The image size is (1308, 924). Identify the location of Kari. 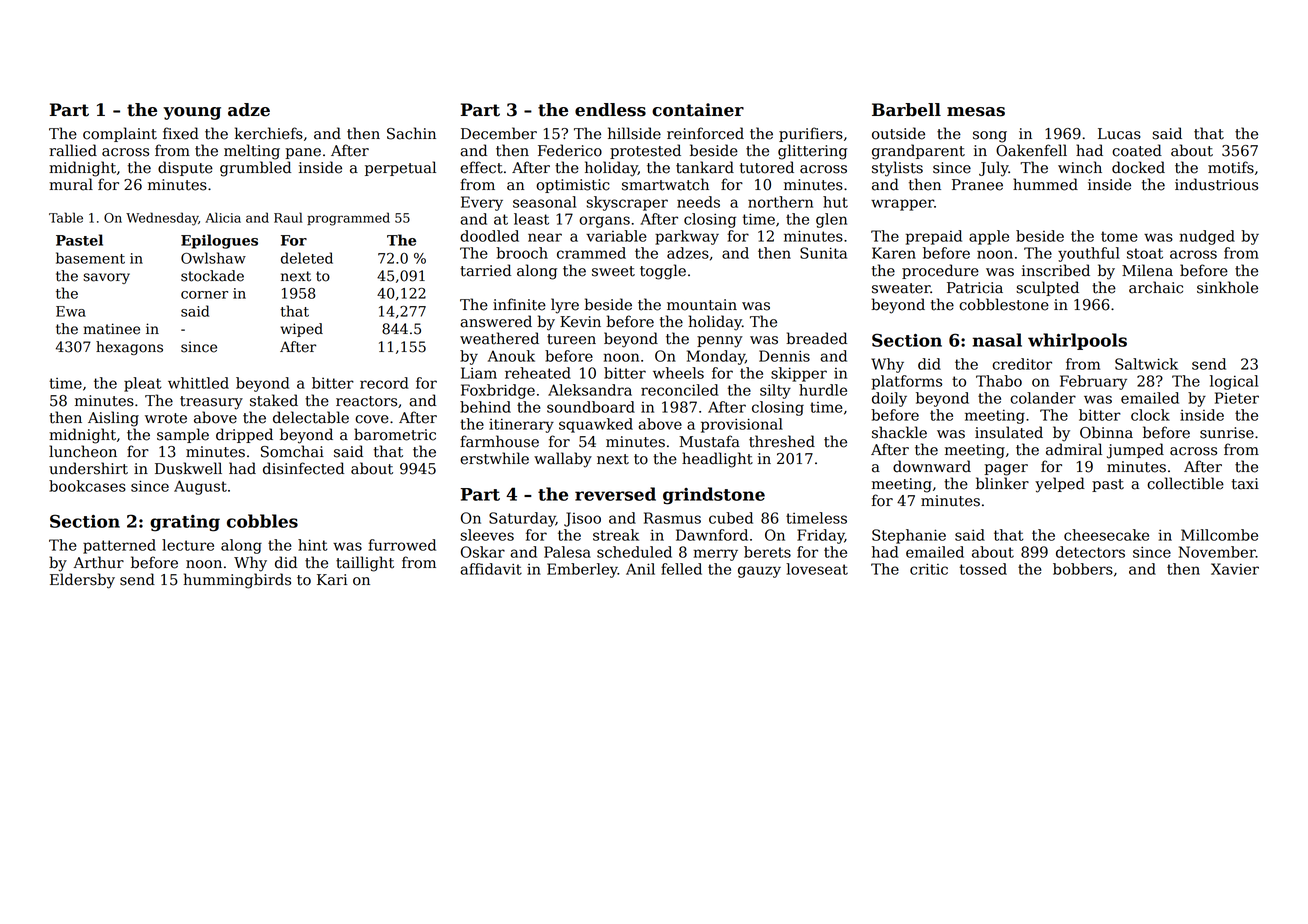
(332, 580).
